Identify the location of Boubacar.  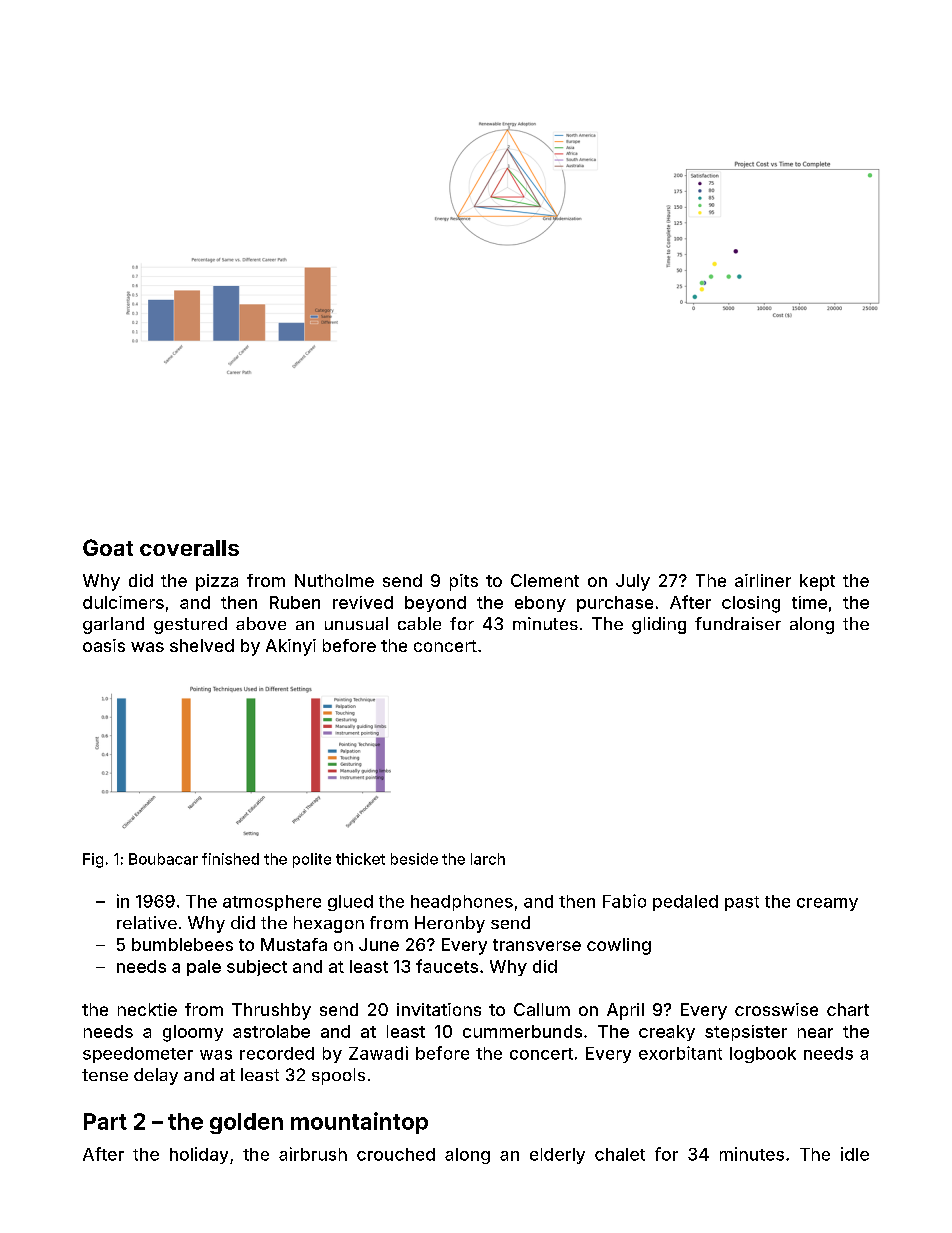
(163, 859).
